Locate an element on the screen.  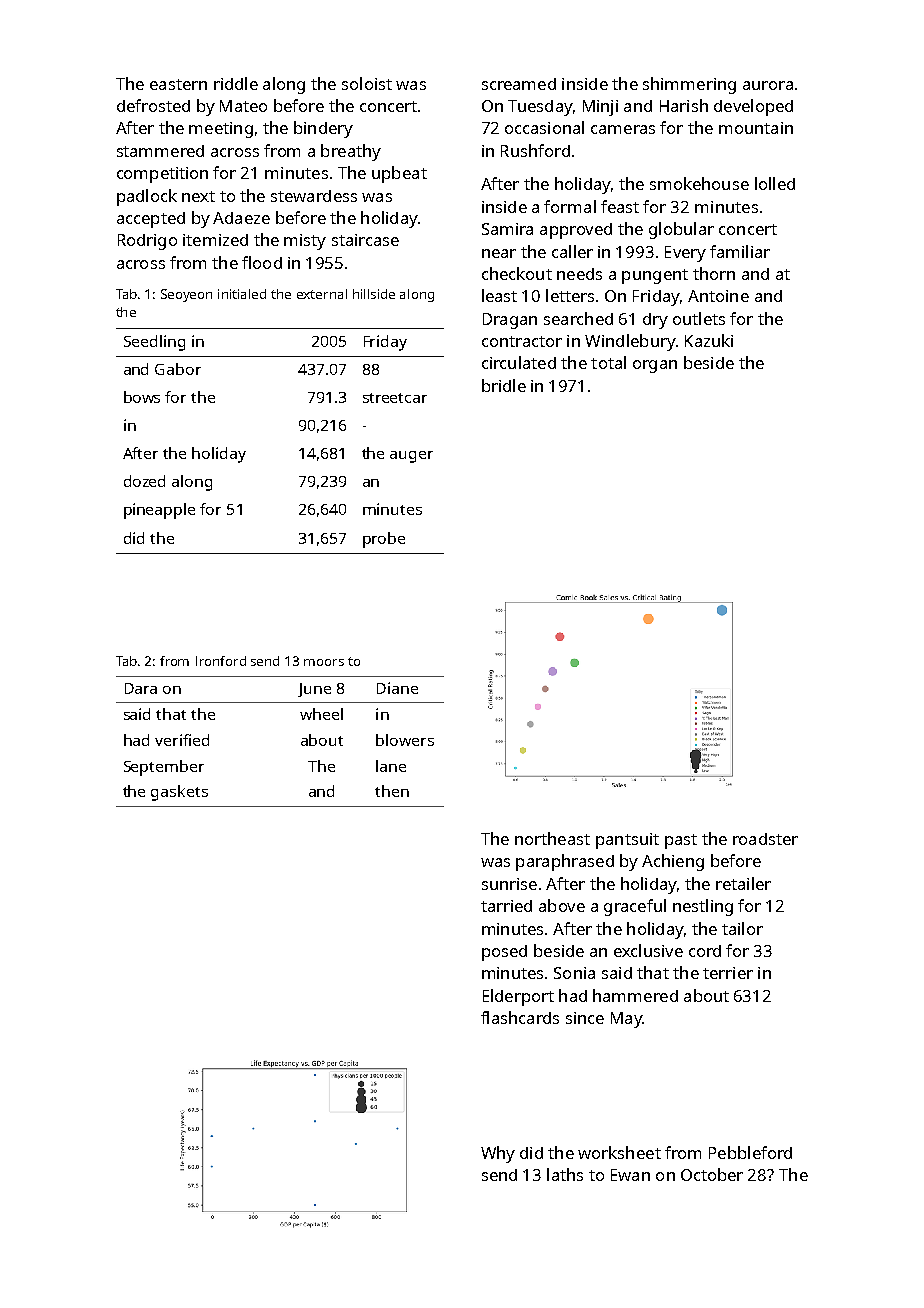
Seoyeon is located at coordinates (186, 295).
